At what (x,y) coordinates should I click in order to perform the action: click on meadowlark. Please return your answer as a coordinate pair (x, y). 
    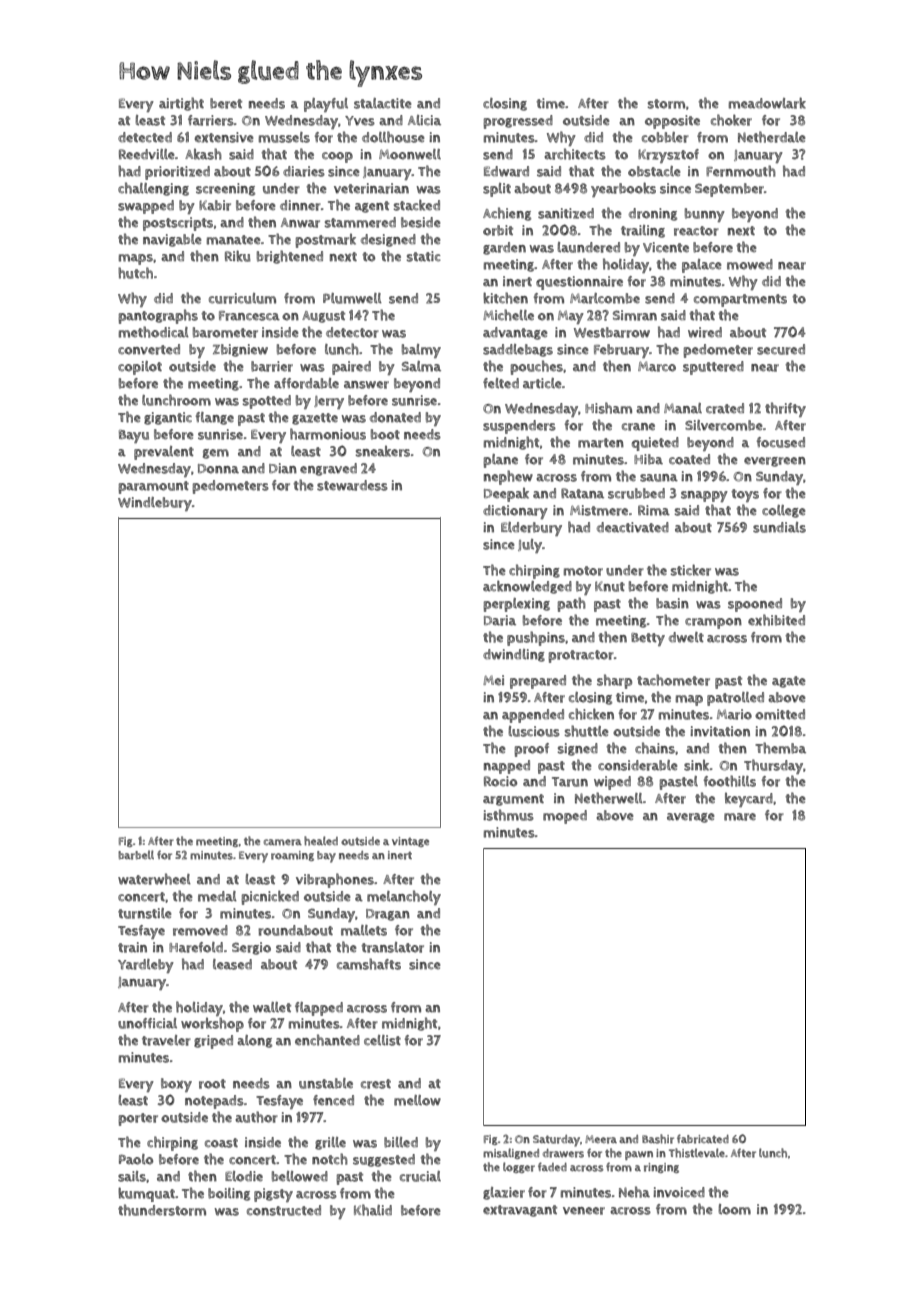
    Looking at the image, I should click on (767, 103).
